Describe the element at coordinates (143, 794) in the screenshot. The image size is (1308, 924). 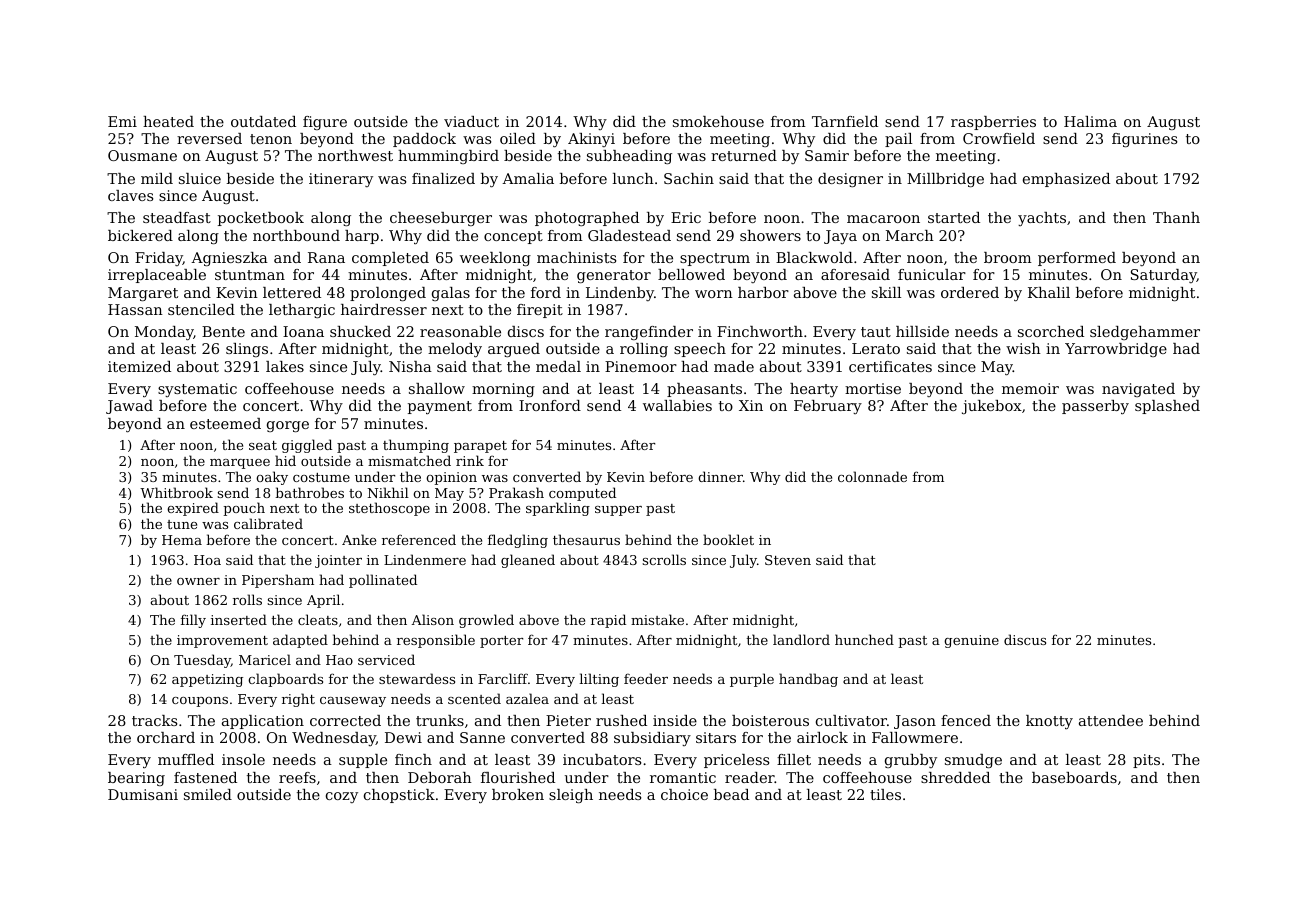
I see `Dumisani` at that location.
